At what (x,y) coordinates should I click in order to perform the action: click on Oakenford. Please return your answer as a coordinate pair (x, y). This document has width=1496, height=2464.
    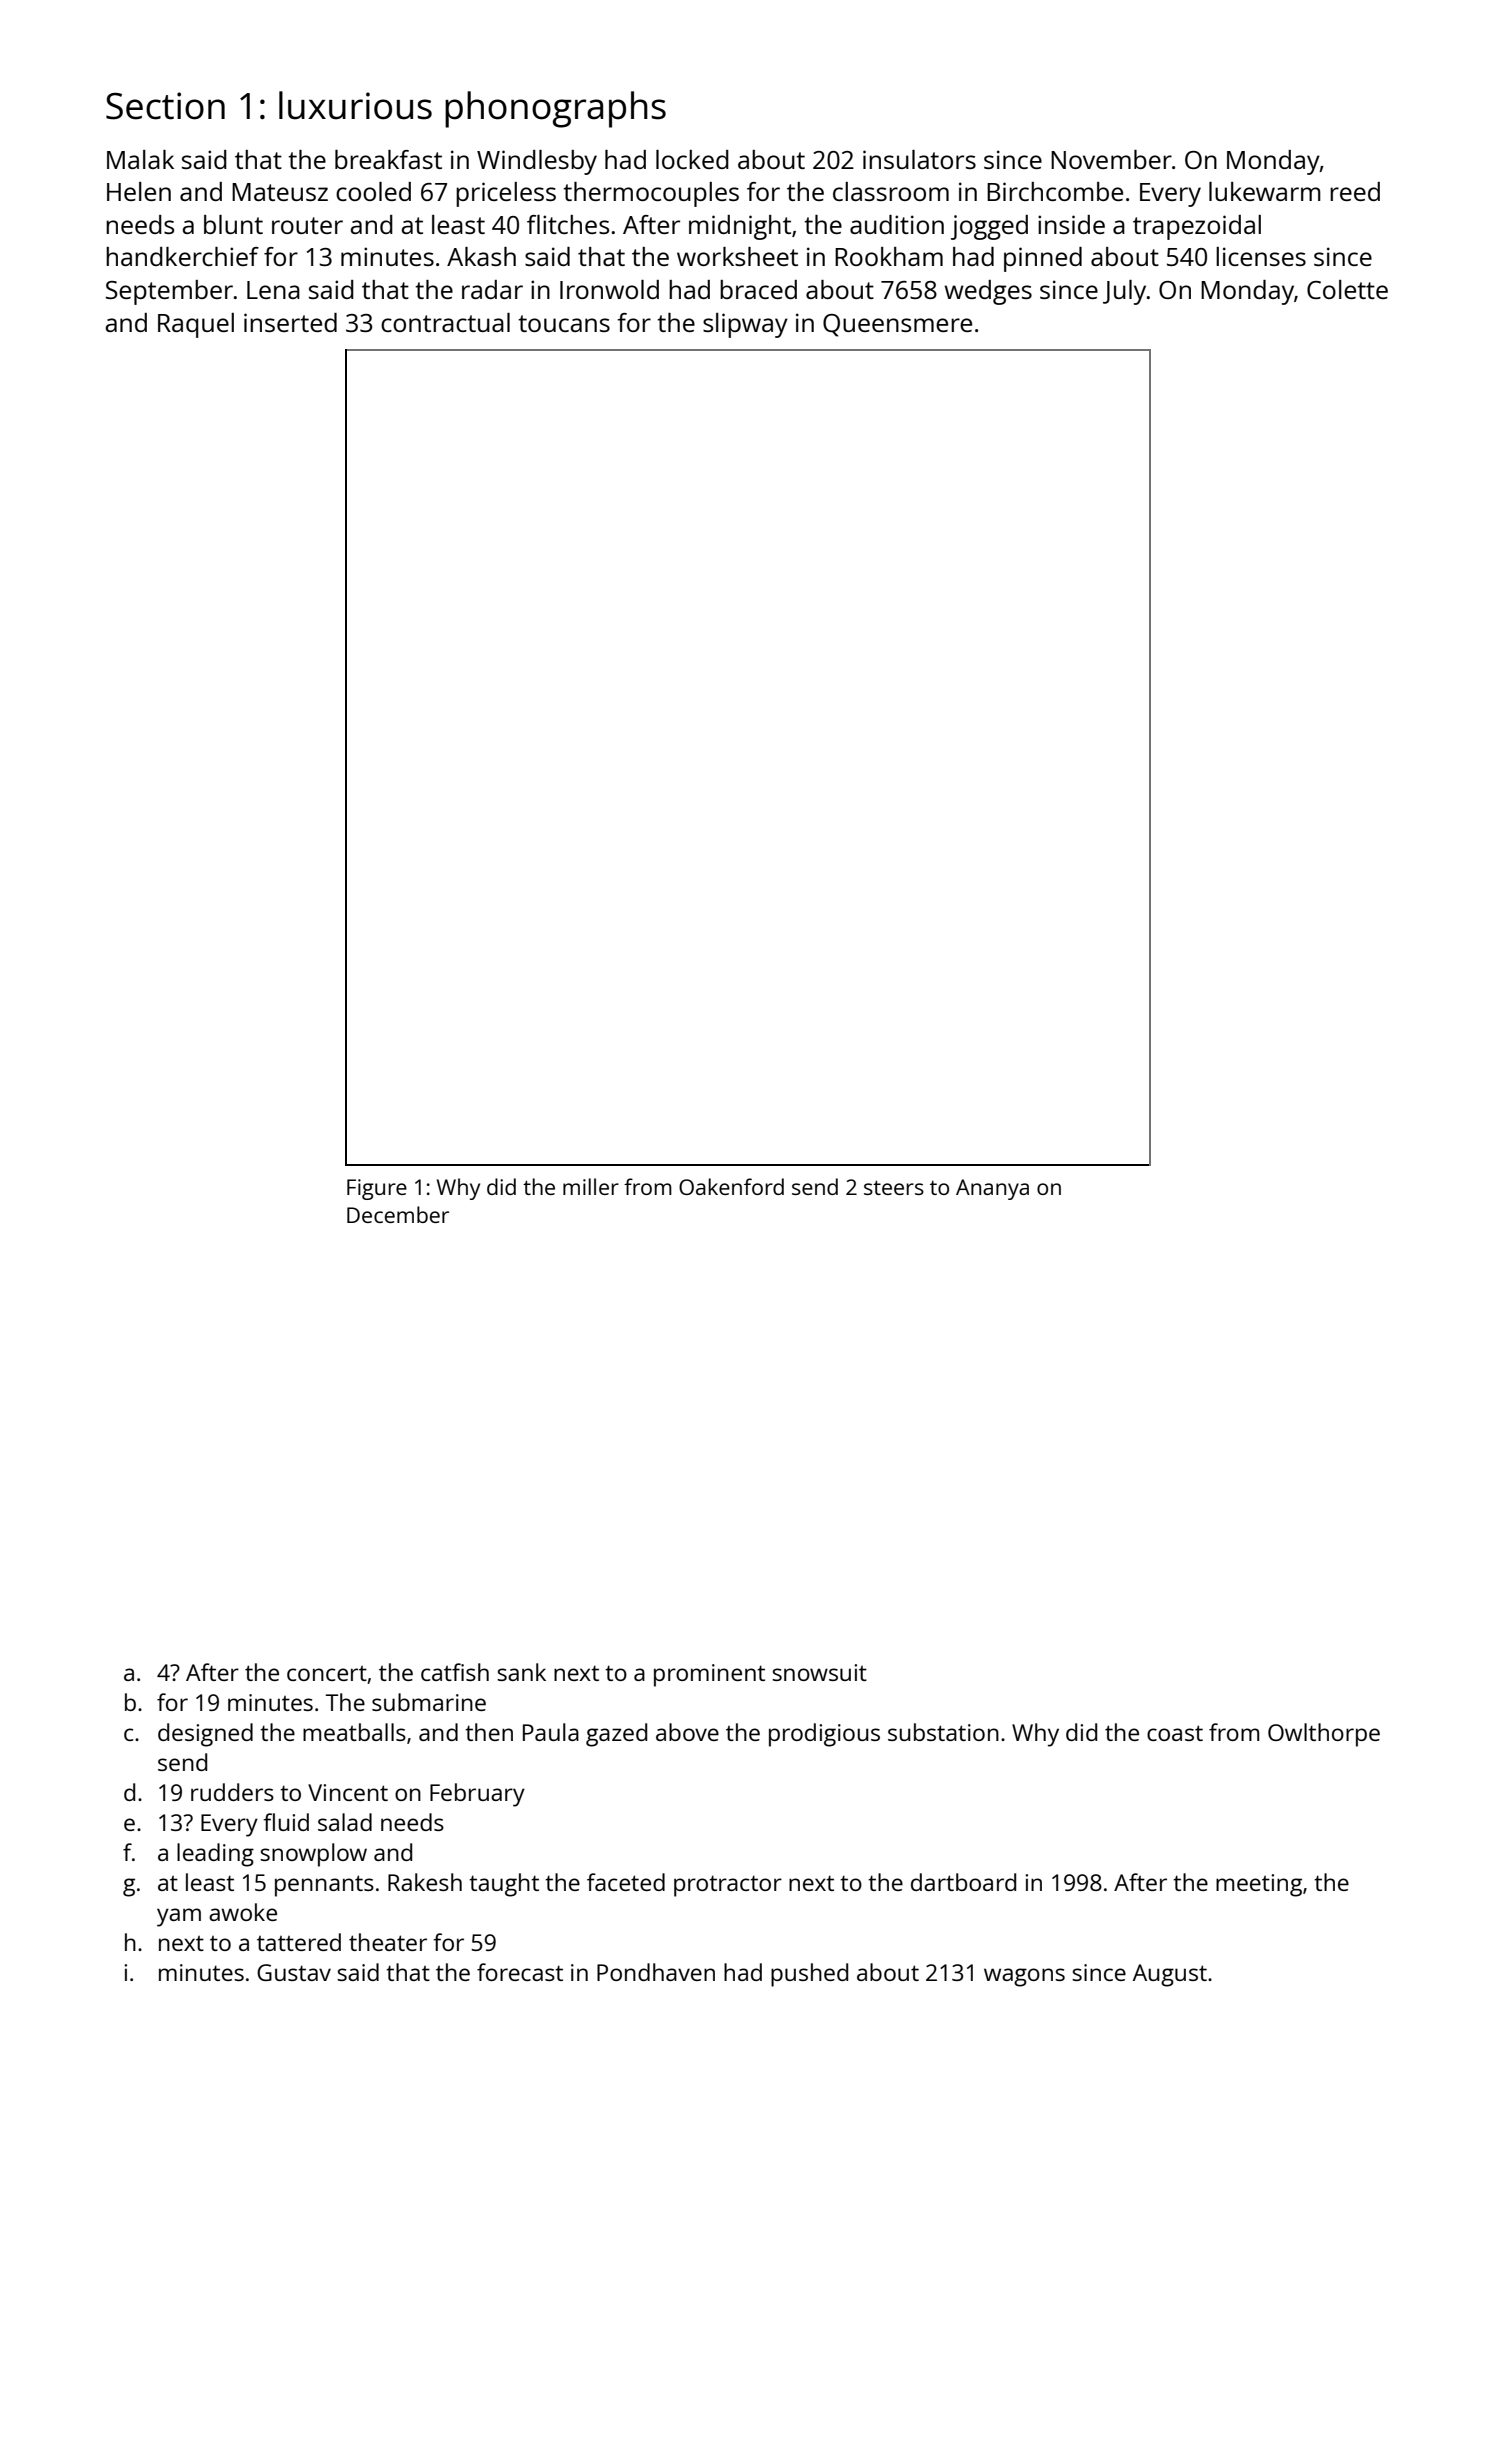
    Looking at the image, I should click on (731, 1186).
